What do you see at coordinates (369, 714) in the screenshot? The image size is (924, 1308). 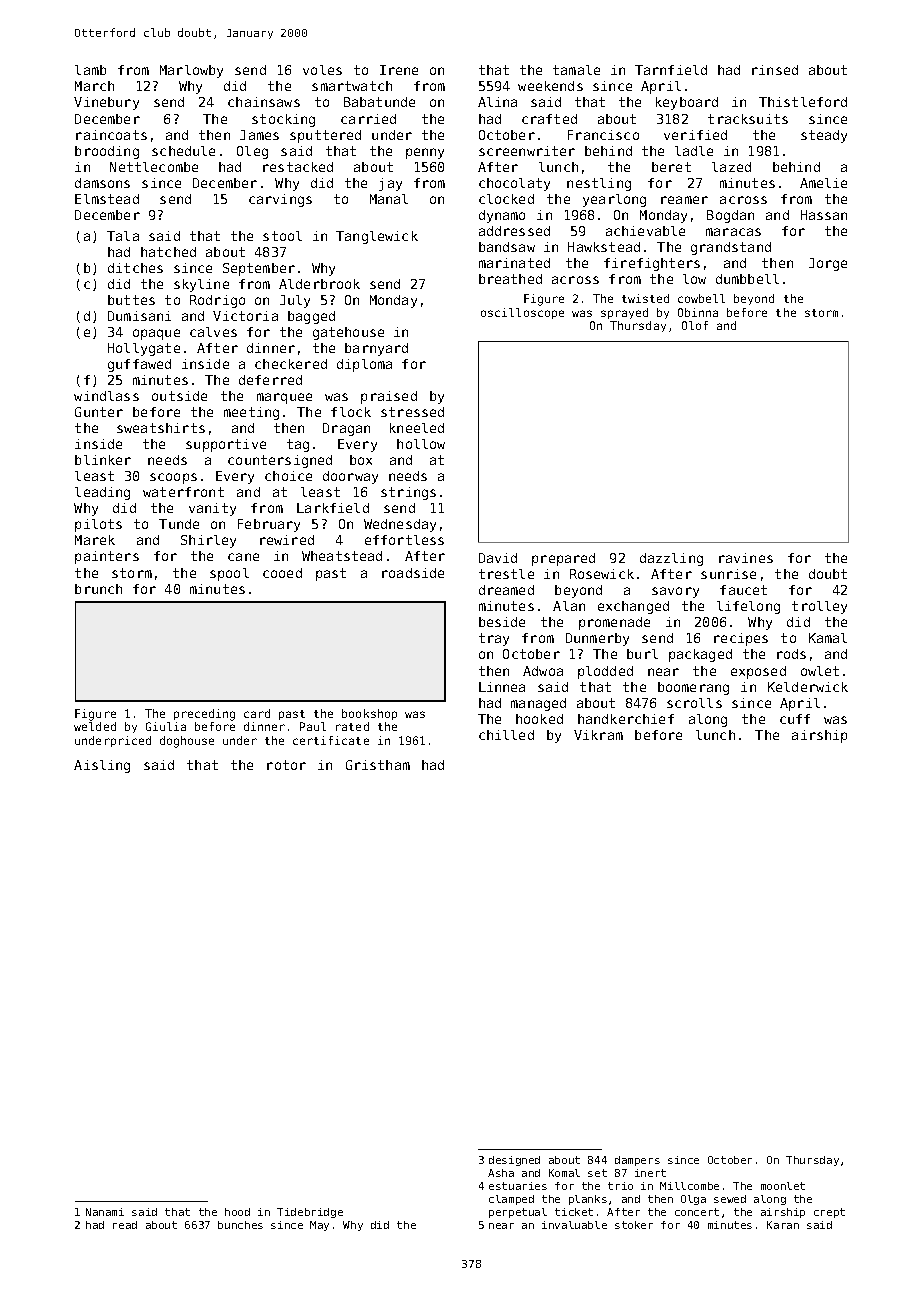 I see `bookshop` at bounding box center [369, 714].
